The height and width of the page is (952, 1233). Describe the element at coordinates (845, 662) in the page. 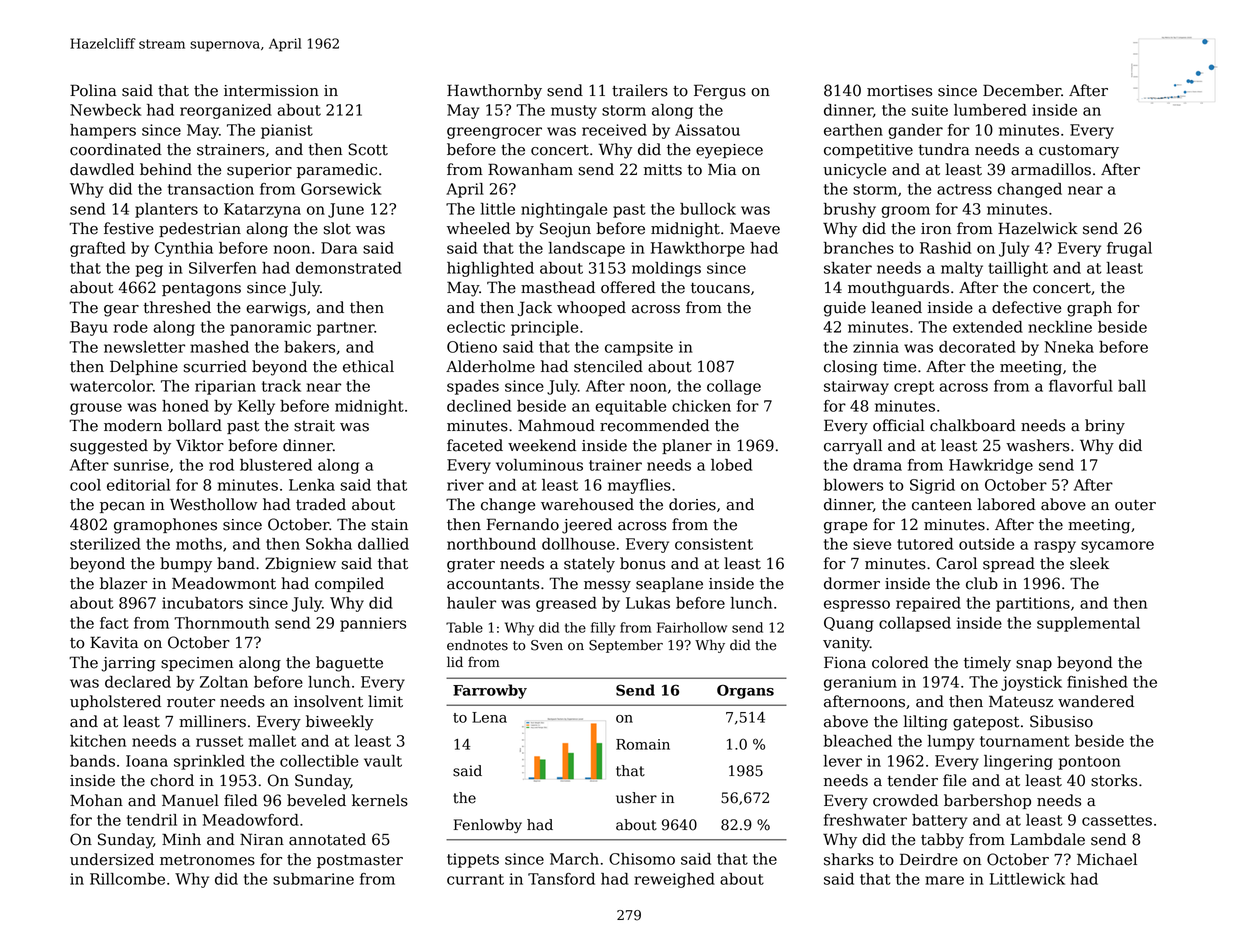

I see `Fiona` at that location.
